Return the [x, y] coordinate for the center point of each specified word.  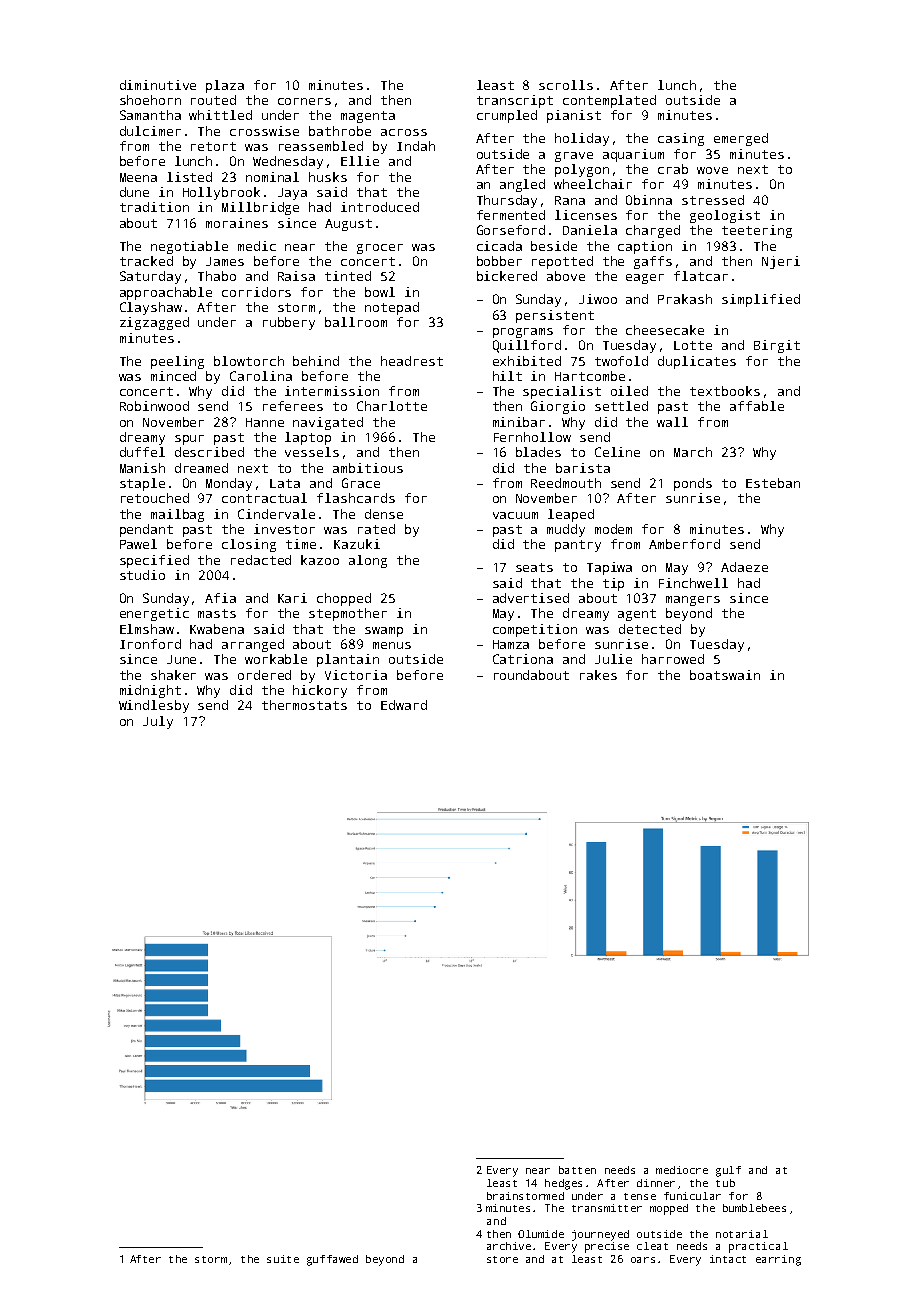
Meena [138, 177]
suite [283, 1259]
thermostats [304, 705]
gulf [728, 1171]
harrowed [673, 659]
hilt [507, 376]
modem [613, 529]
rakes [598, 675]
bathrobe [340, 131]
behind [316, 361]
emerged [741, 139]
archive [509, 1246]
